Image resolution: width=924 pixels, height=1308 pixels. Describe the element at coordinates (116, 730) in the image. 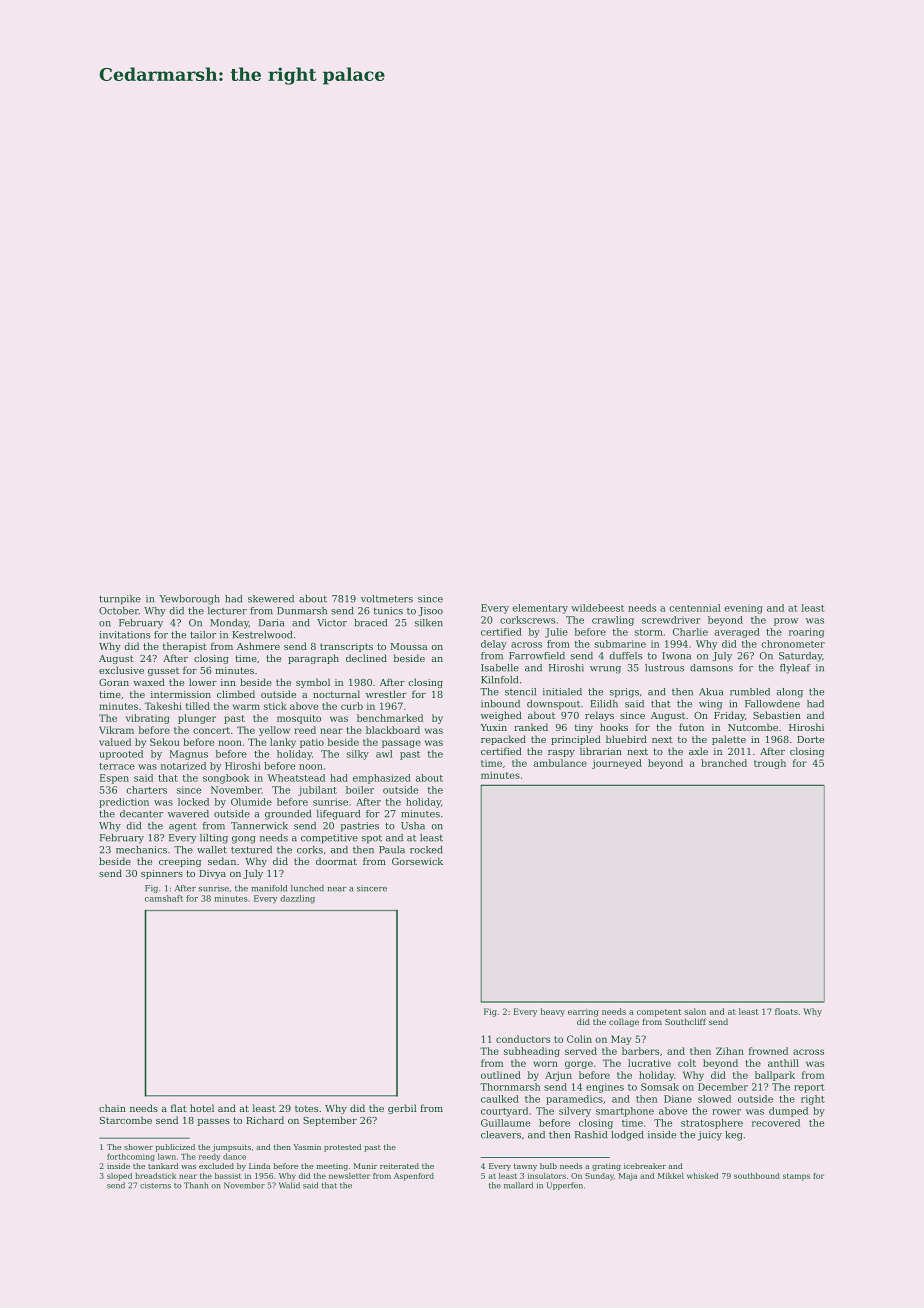

I see `Vikram` at that location.
